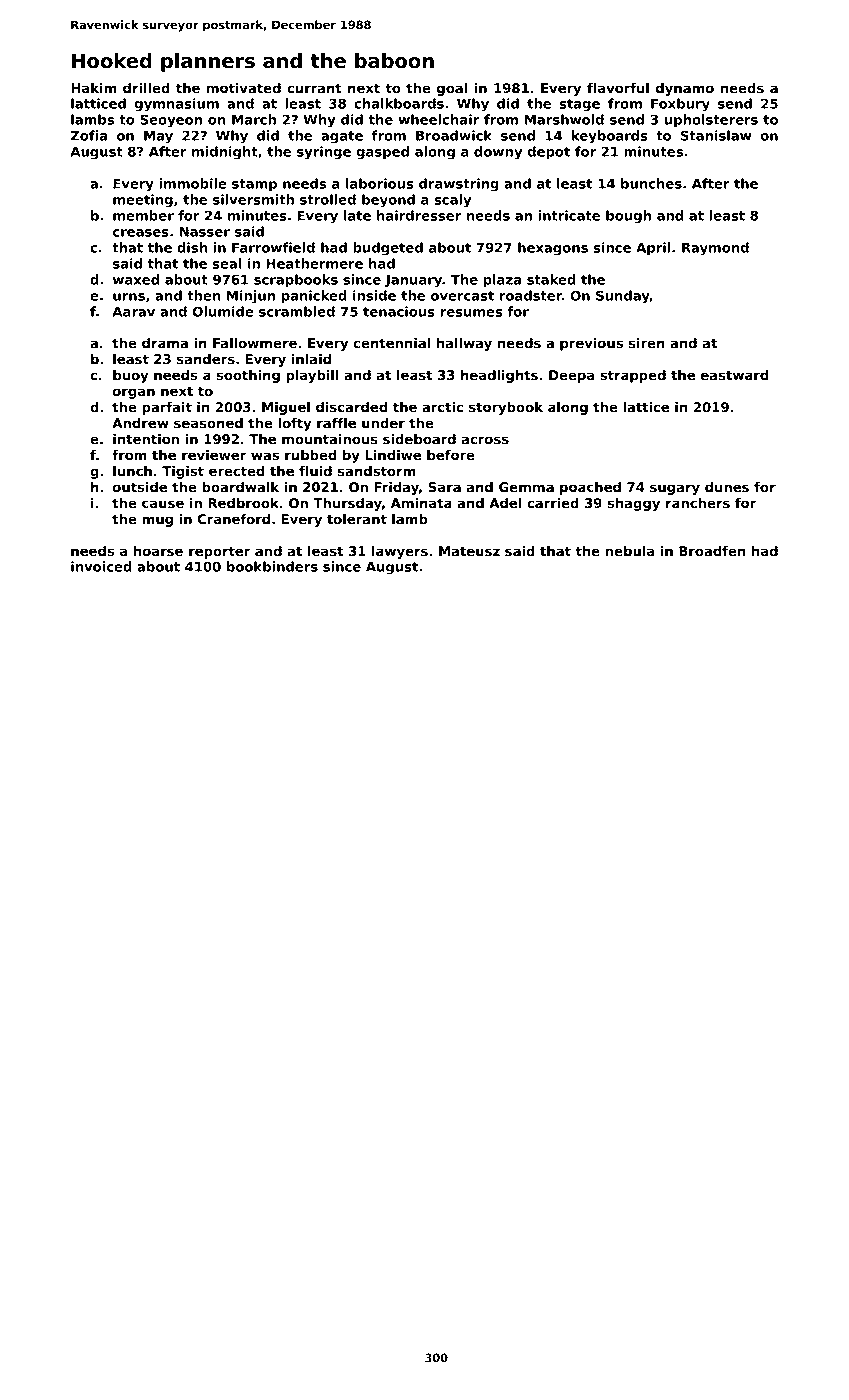 The image size is (849, 1400). Describe the element at coordinates (165, 343) in the screenshot. I see `drama` at that location.
